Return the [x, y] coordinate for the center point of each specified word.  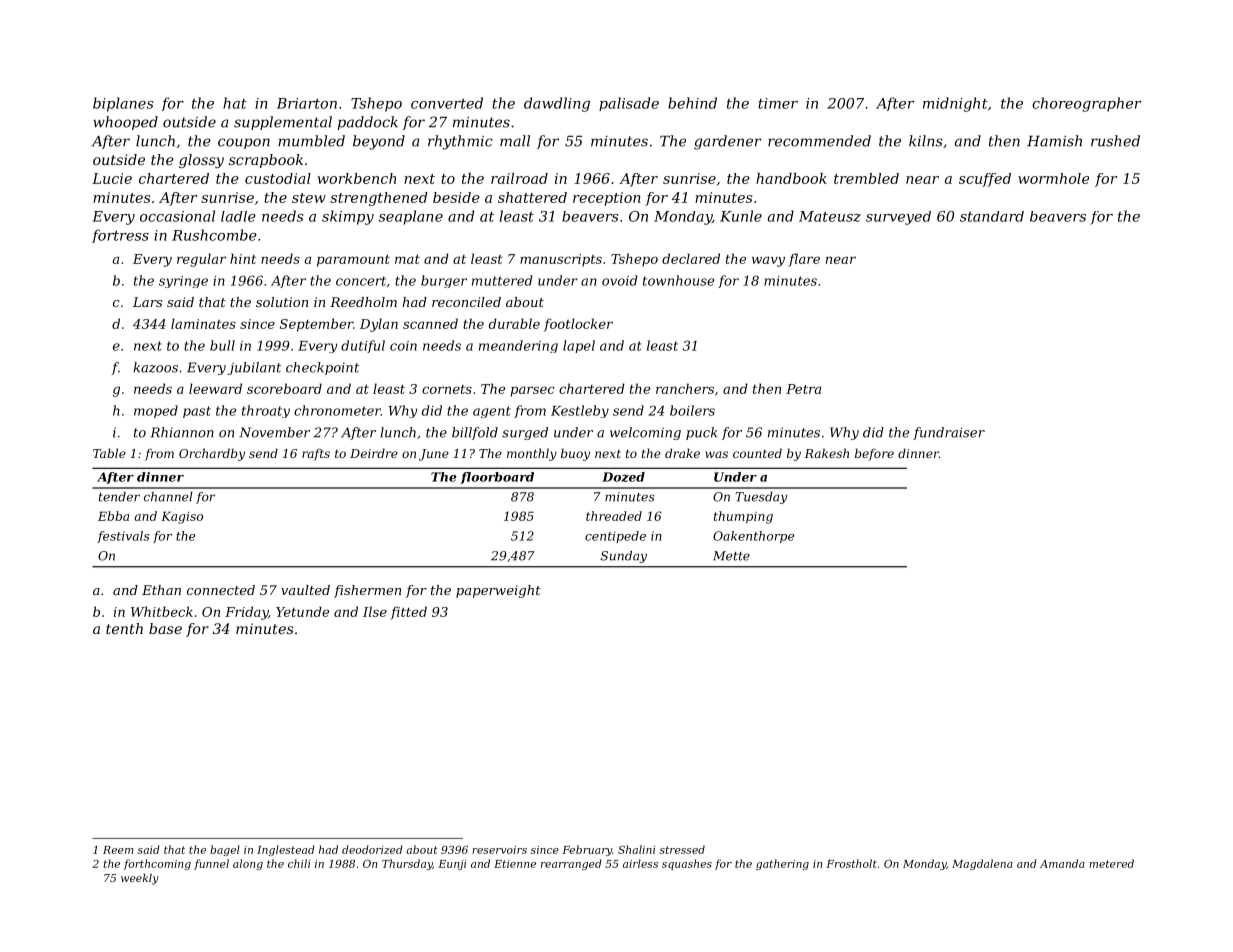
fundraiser [949, 433]
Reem [118, 850]
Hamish [1054, 141]
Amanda [1062, 863]
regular [201, 260]
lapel [579, 346]
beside [456, 197]
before [874, 454]
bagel [225, 850]
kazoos [155, 367]
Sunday [623, 557]
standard [992, 216]
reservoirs [499, 850]
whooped [125, 123]
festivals [123, 537]
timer [778, 103]
